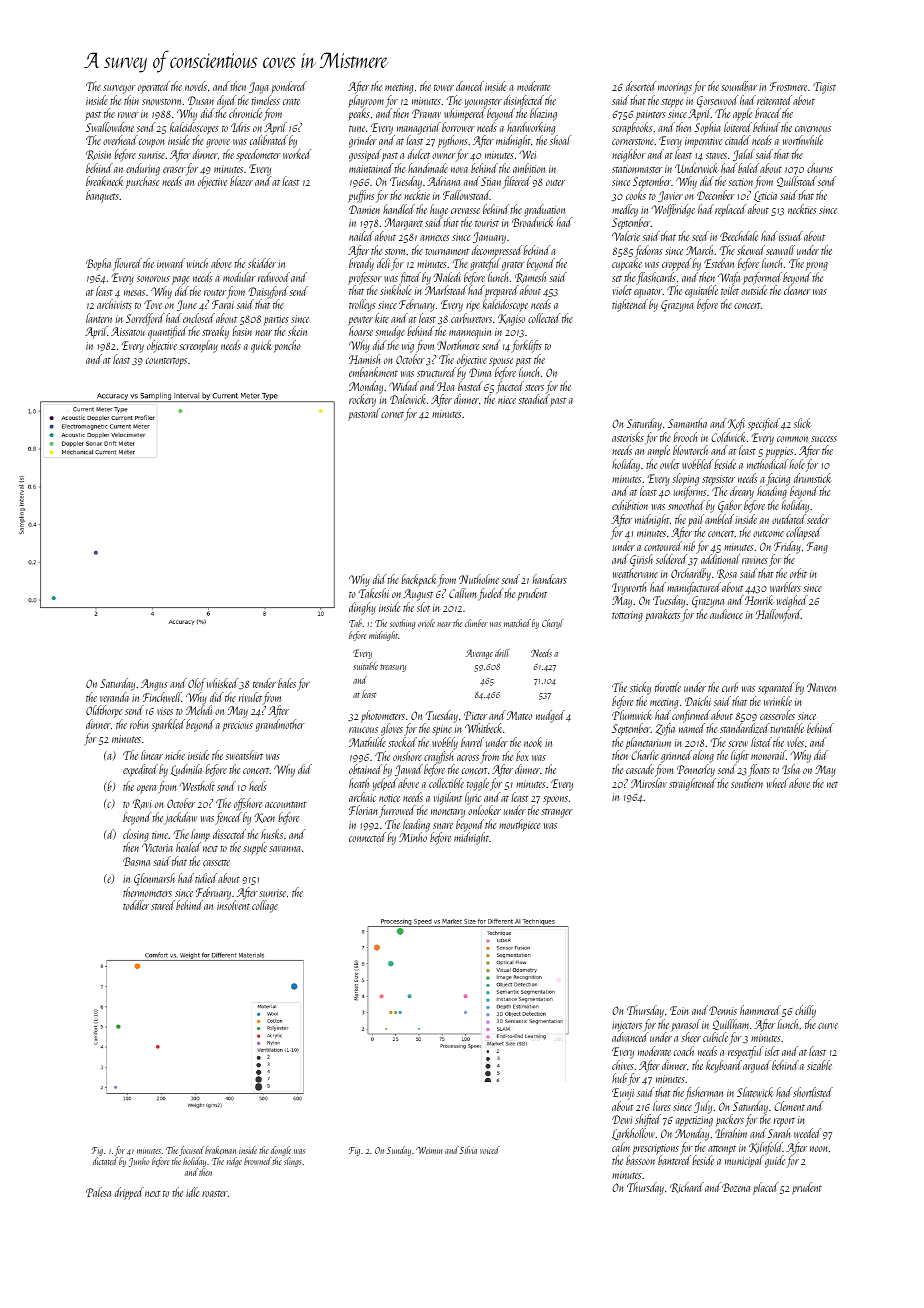 The image size is (924, 1308). What do you see at coordinates (362, 401) in the screenshot?
I see `rockery` at bounding box center [362, 401].
